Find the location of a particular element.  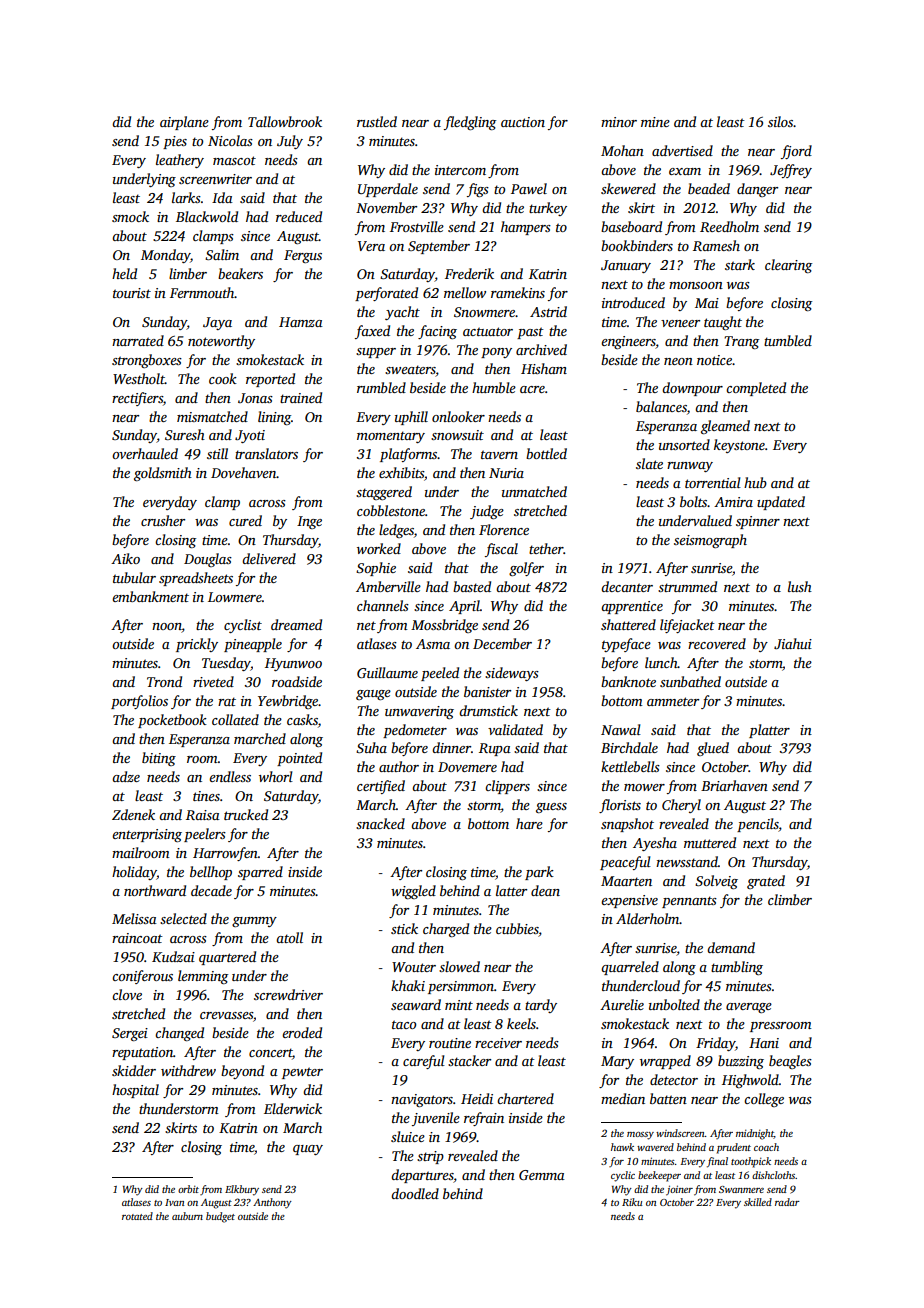

joiner is located at coordinates (679, 1190).
